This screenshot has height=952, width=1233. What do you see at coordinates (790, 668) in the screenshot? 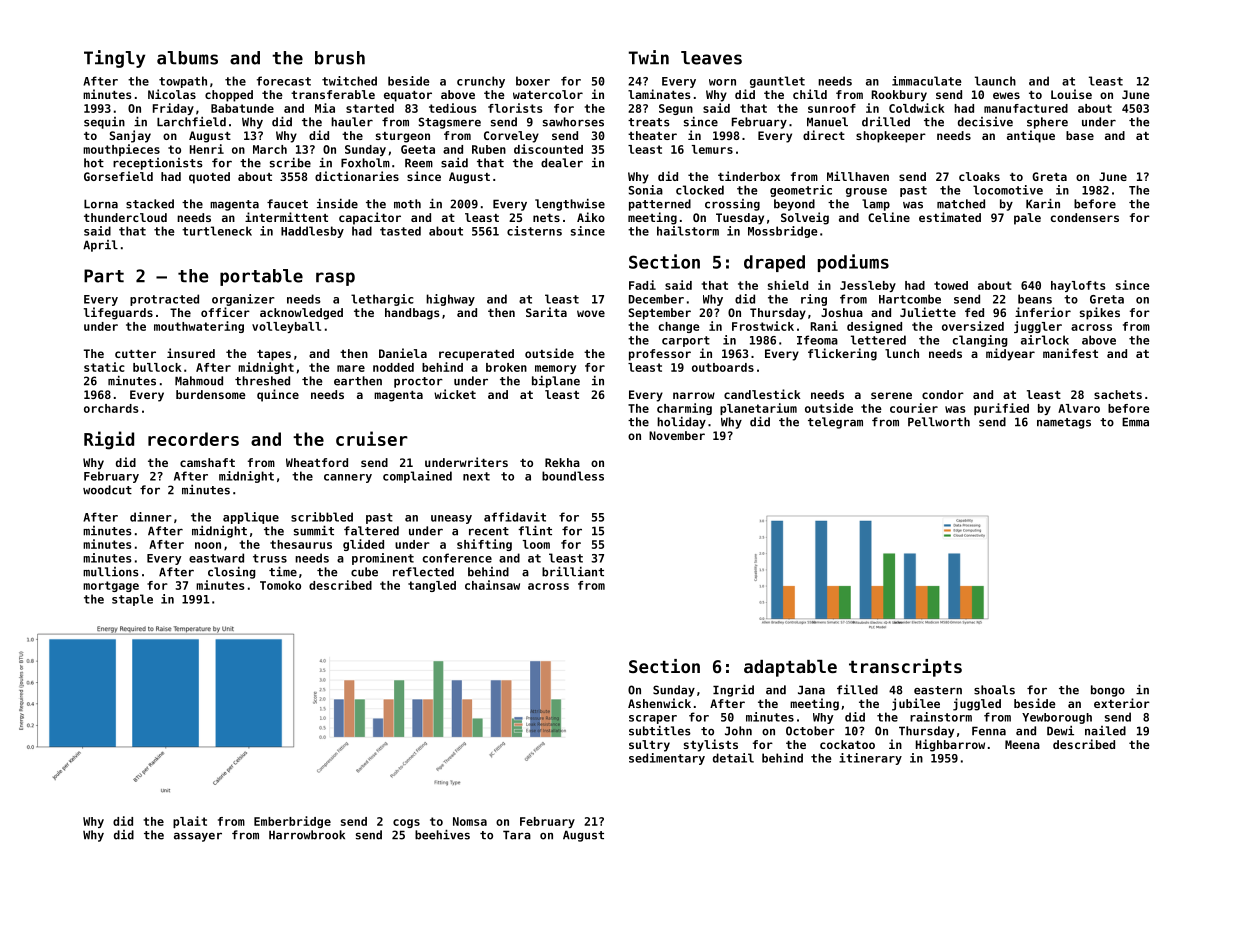
I see `adaptable` at bounding box center [790, 668].
